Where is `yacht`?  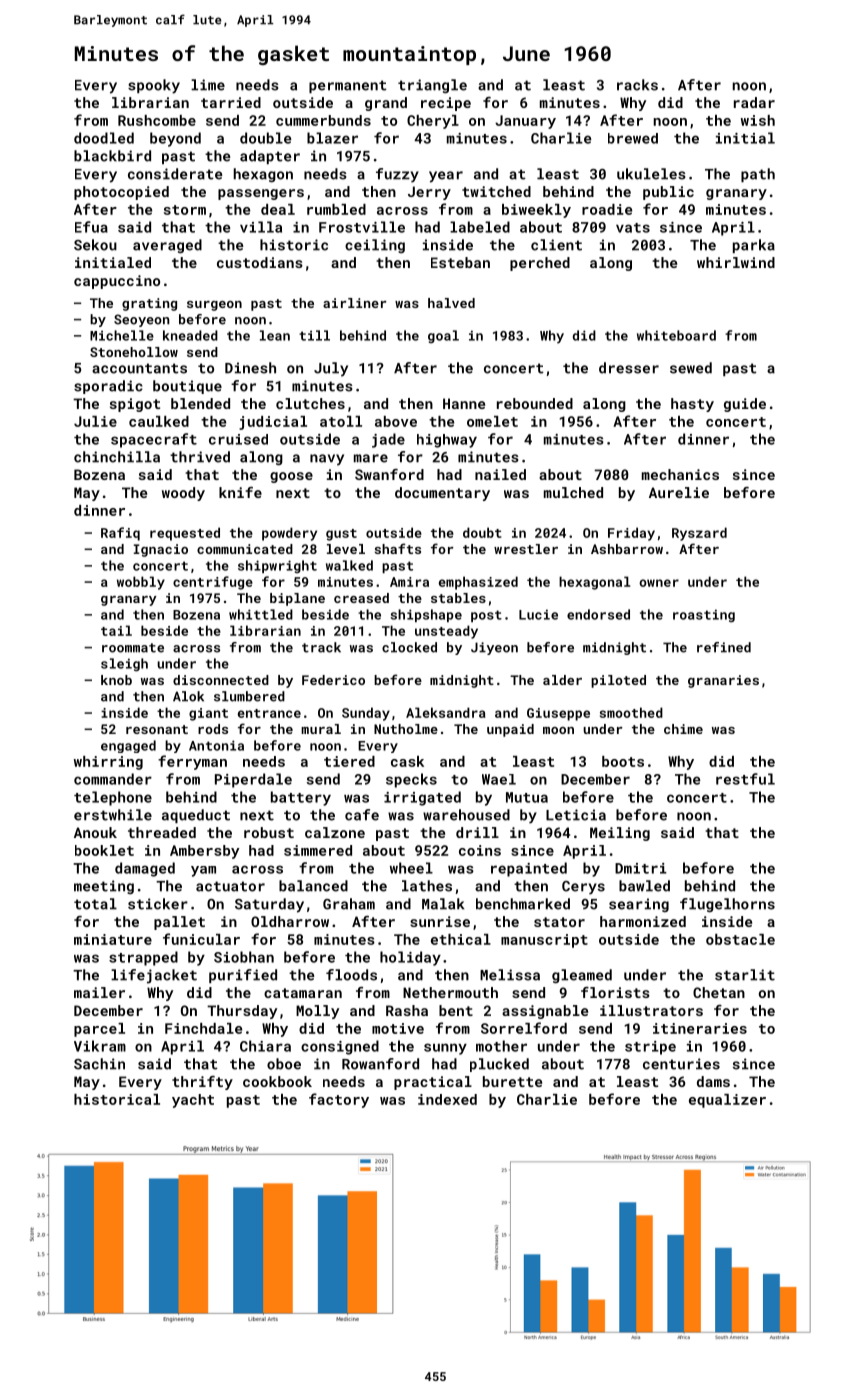 yacht is located at coordinates (193, 1101).
